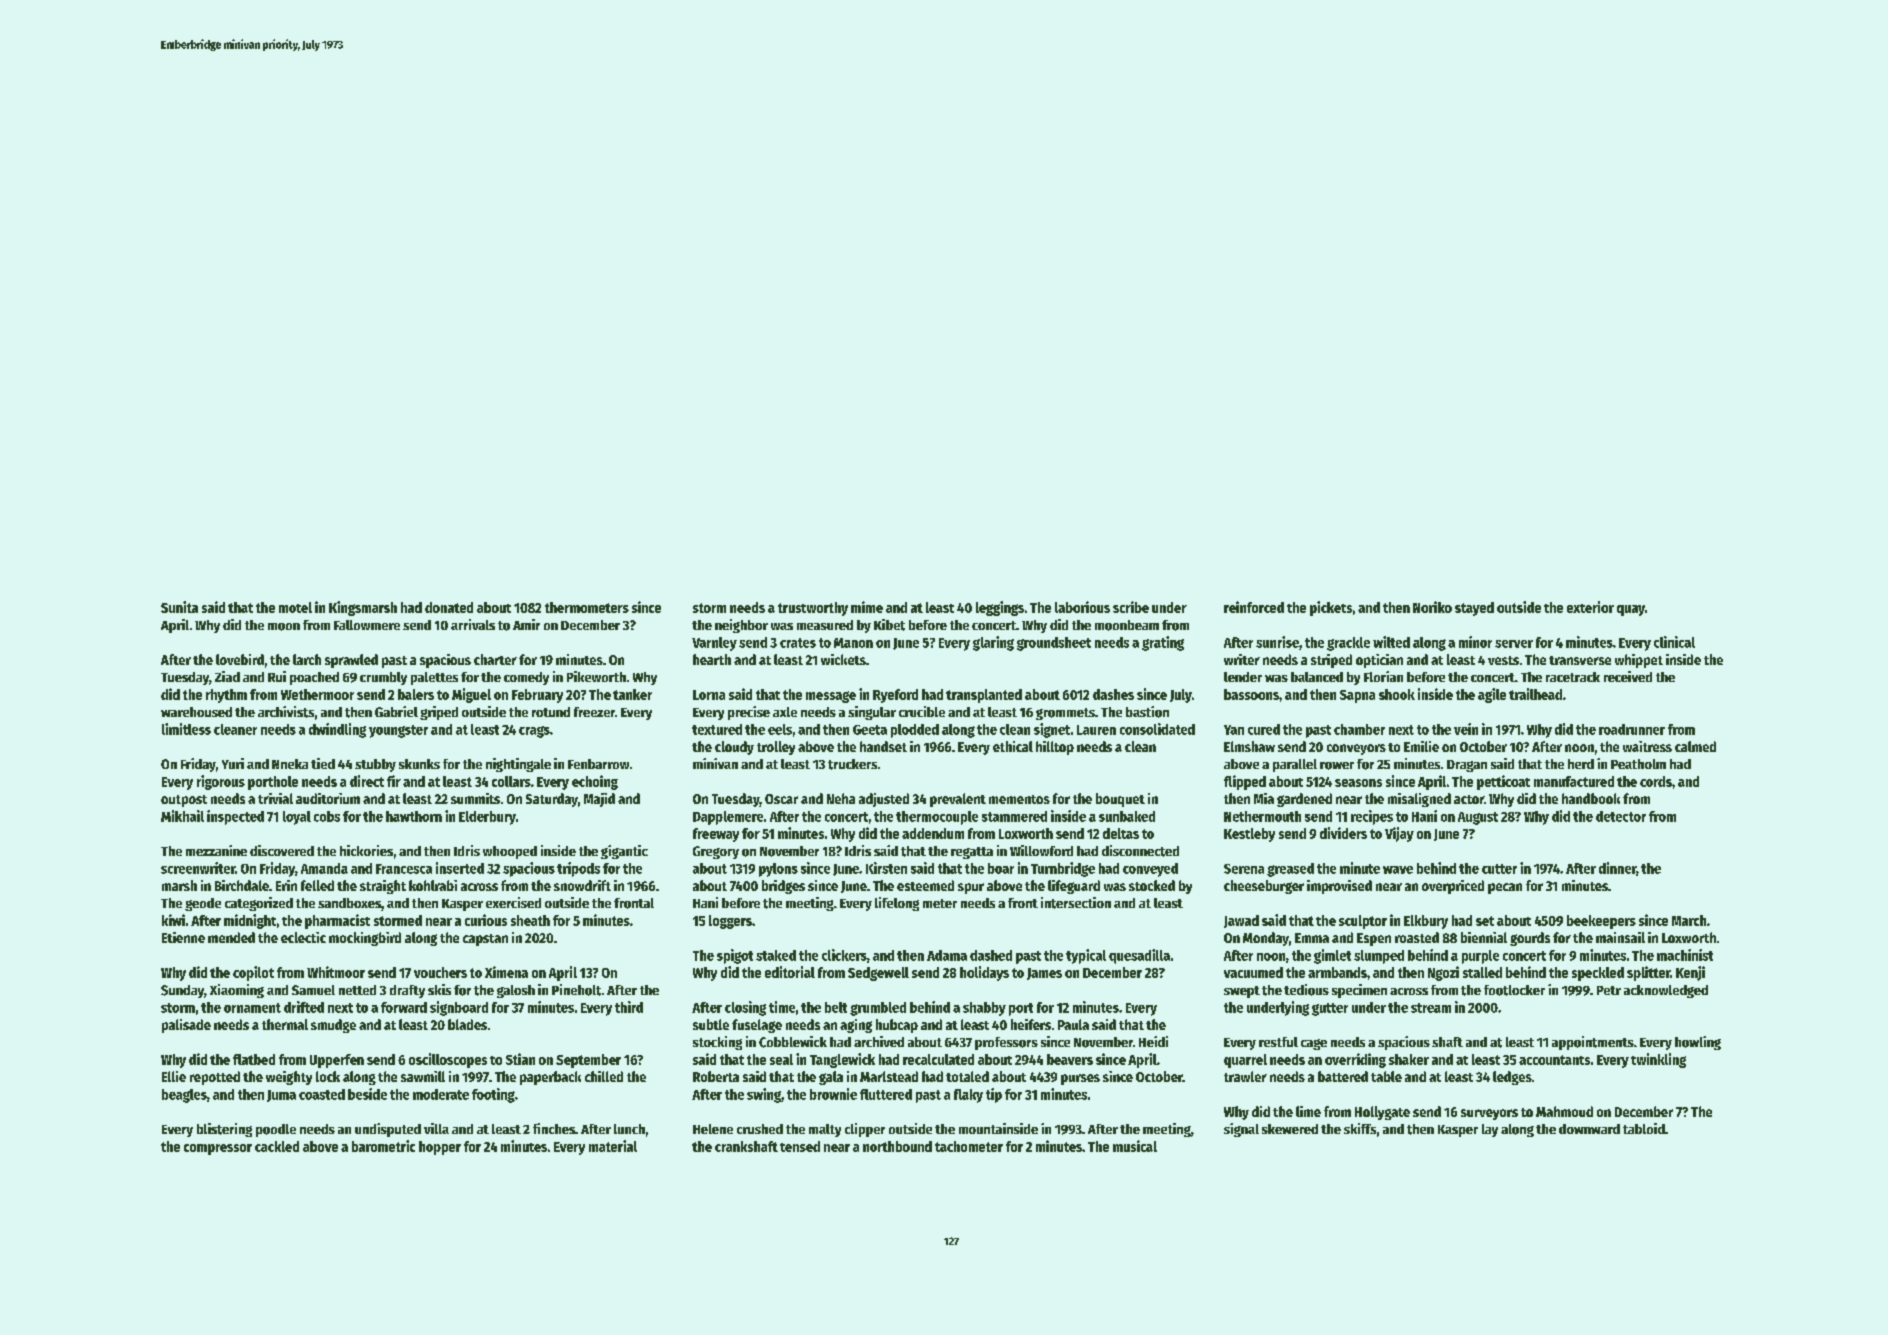 Image resolution: width=1888 pixels, height=1335 pixels. Describe the element at coordinates (994, 1095) in the screenshot. I see `tip` at that location.
